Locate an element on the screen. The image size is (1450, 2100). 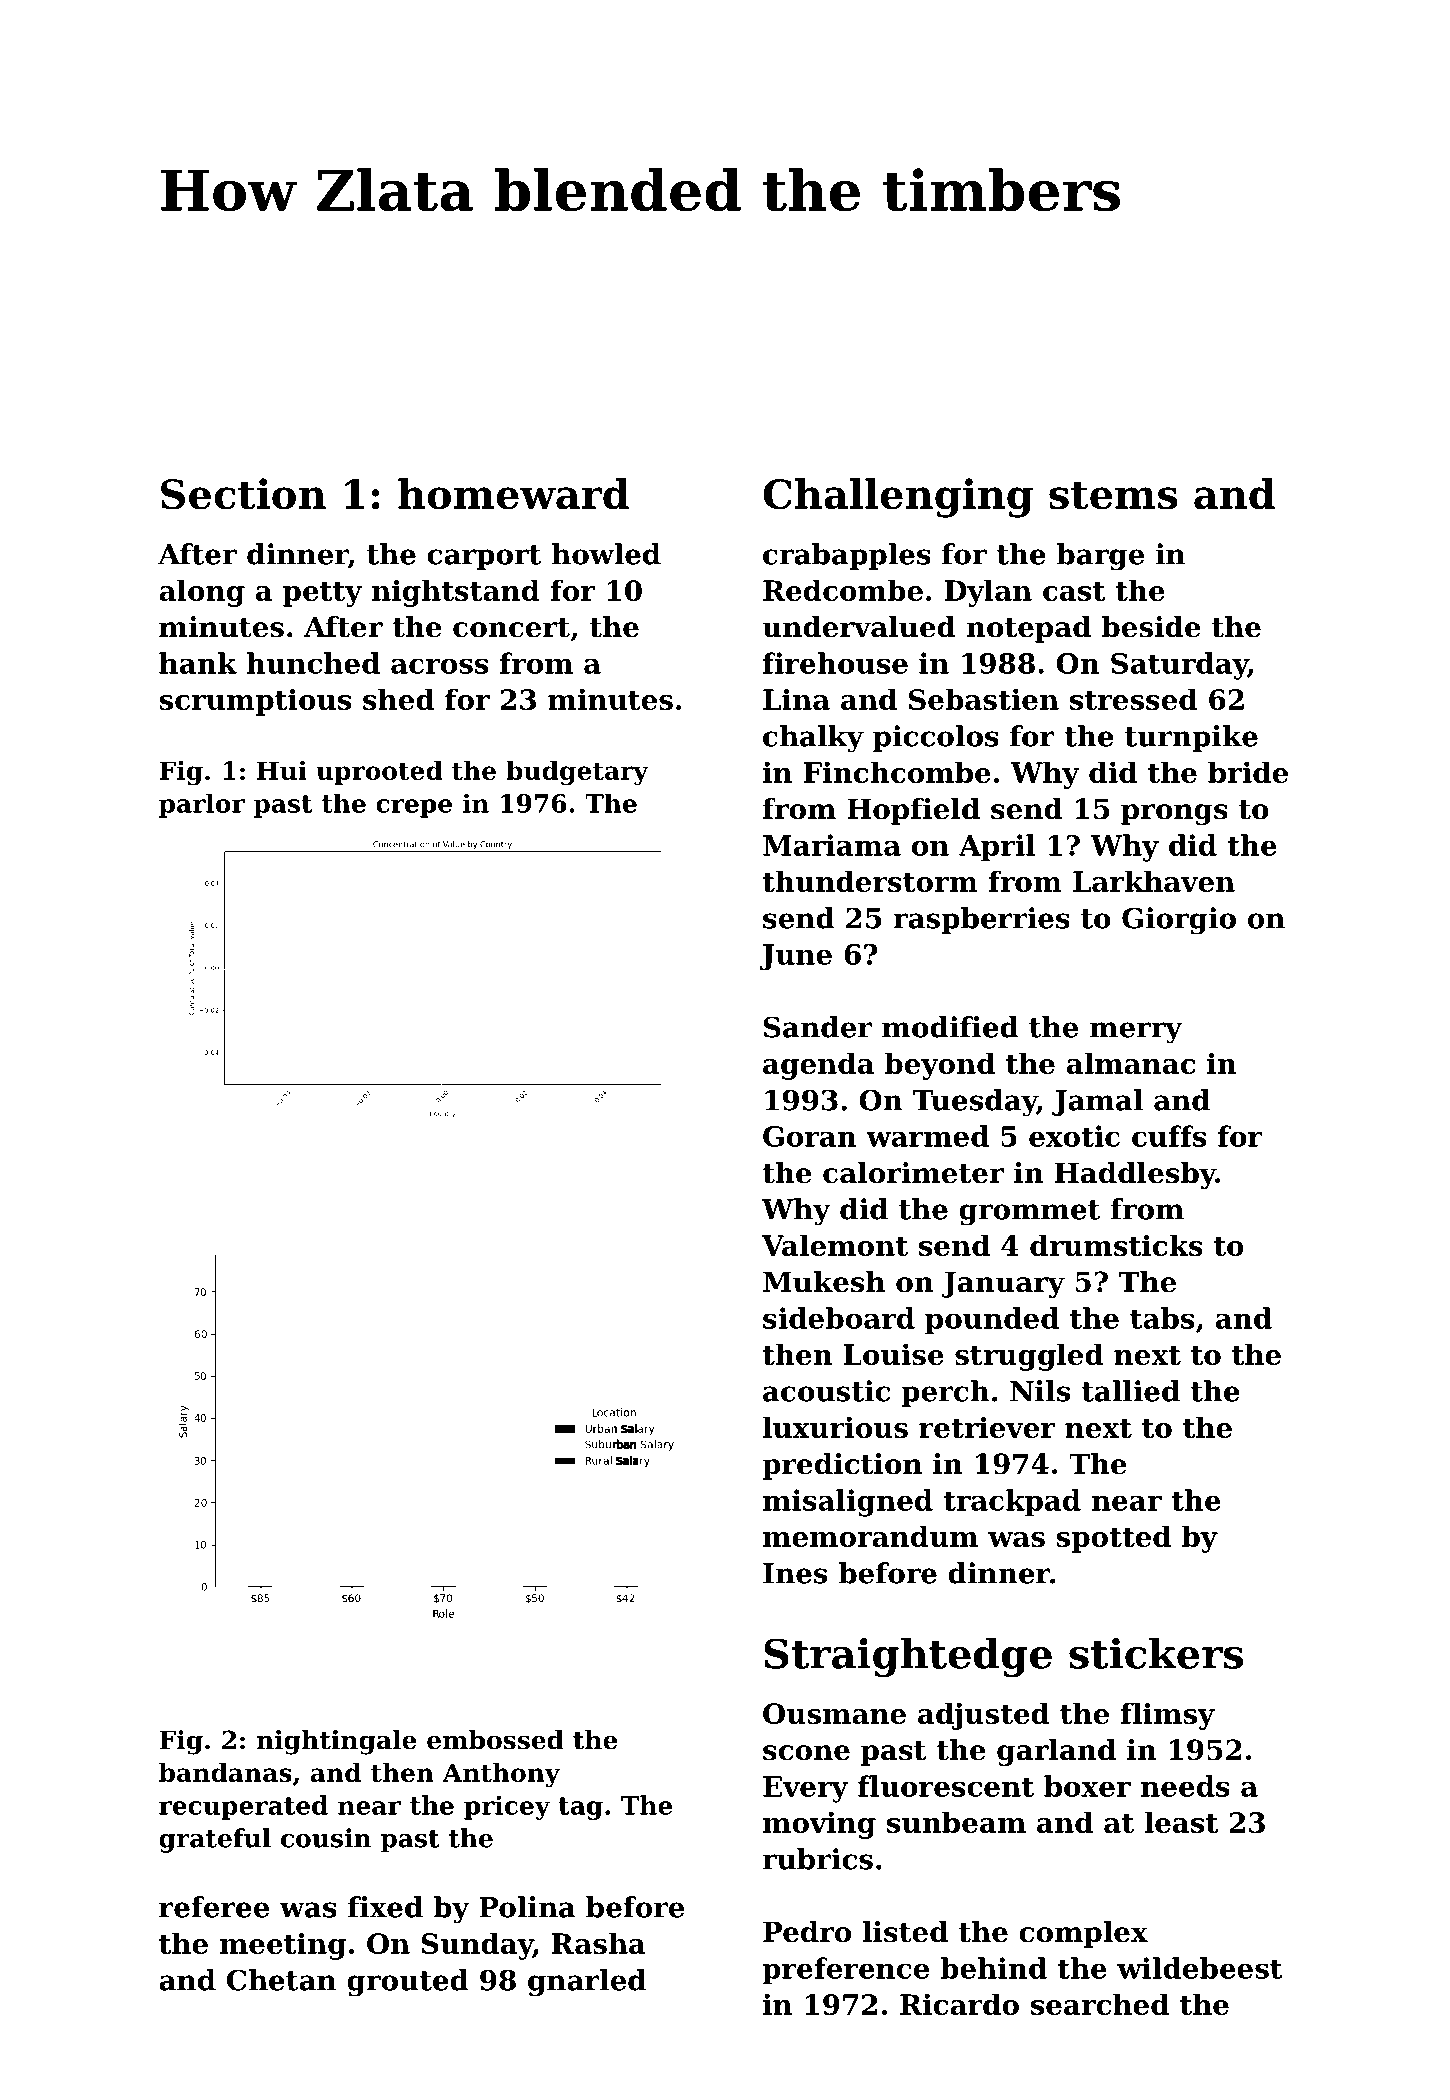
grateful is located at coordinates (215, 1840).
